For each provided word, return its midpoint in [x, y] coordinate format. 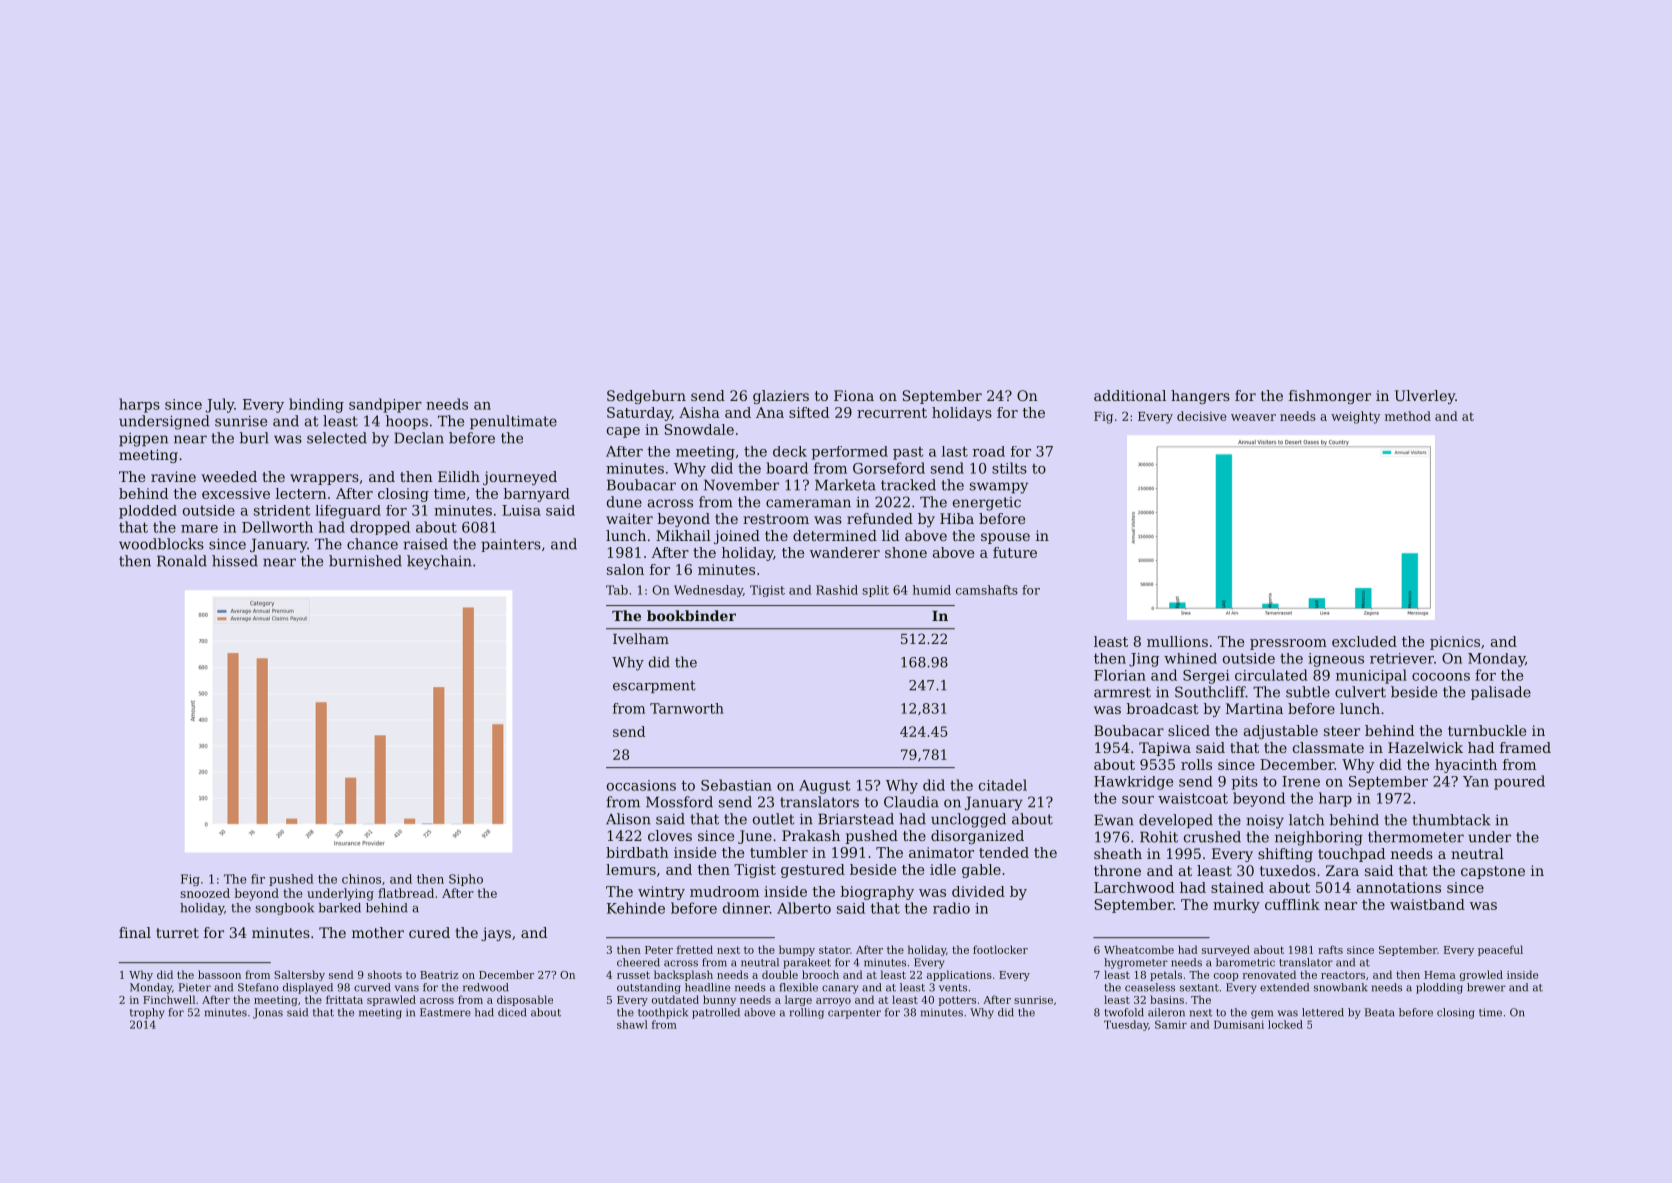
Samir [1171, 1024]
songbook [284, 909]
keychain [439, 562]
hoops [407, 422]
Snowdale [699, 429]
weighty [1355, 417]
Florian [1120, 675]
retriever [1402, 658]
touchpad [1351, 855]
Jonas [268, 1013]
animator [941, 852]
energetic [987, 504]
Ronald [182, 561]
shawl [632, 1024]
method [1408, 416]
